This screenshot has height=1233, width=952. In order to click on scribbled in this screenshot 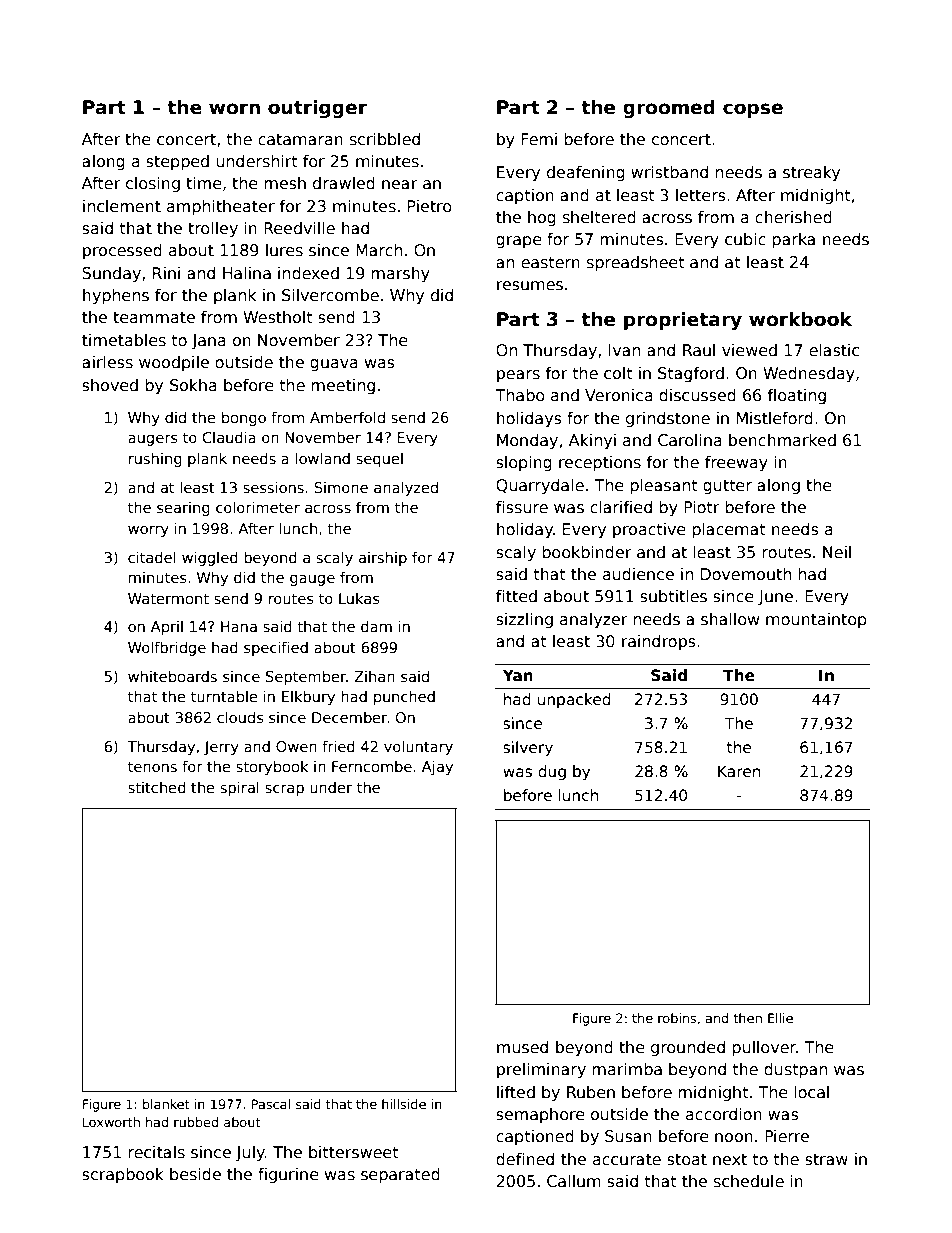, I will do `click(385, 139)`.
